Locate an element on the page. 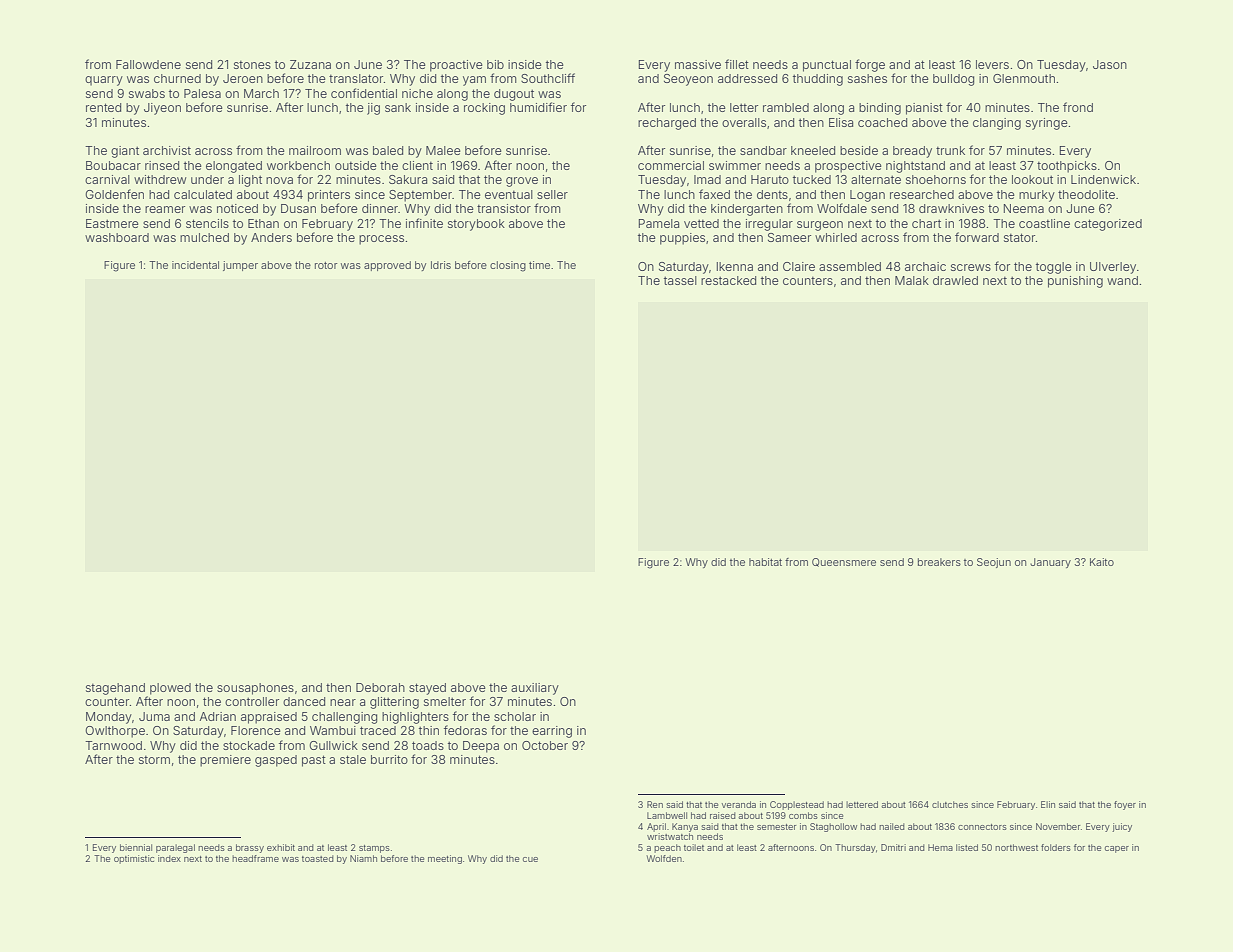  seller is located at coordinates (552, 194).
